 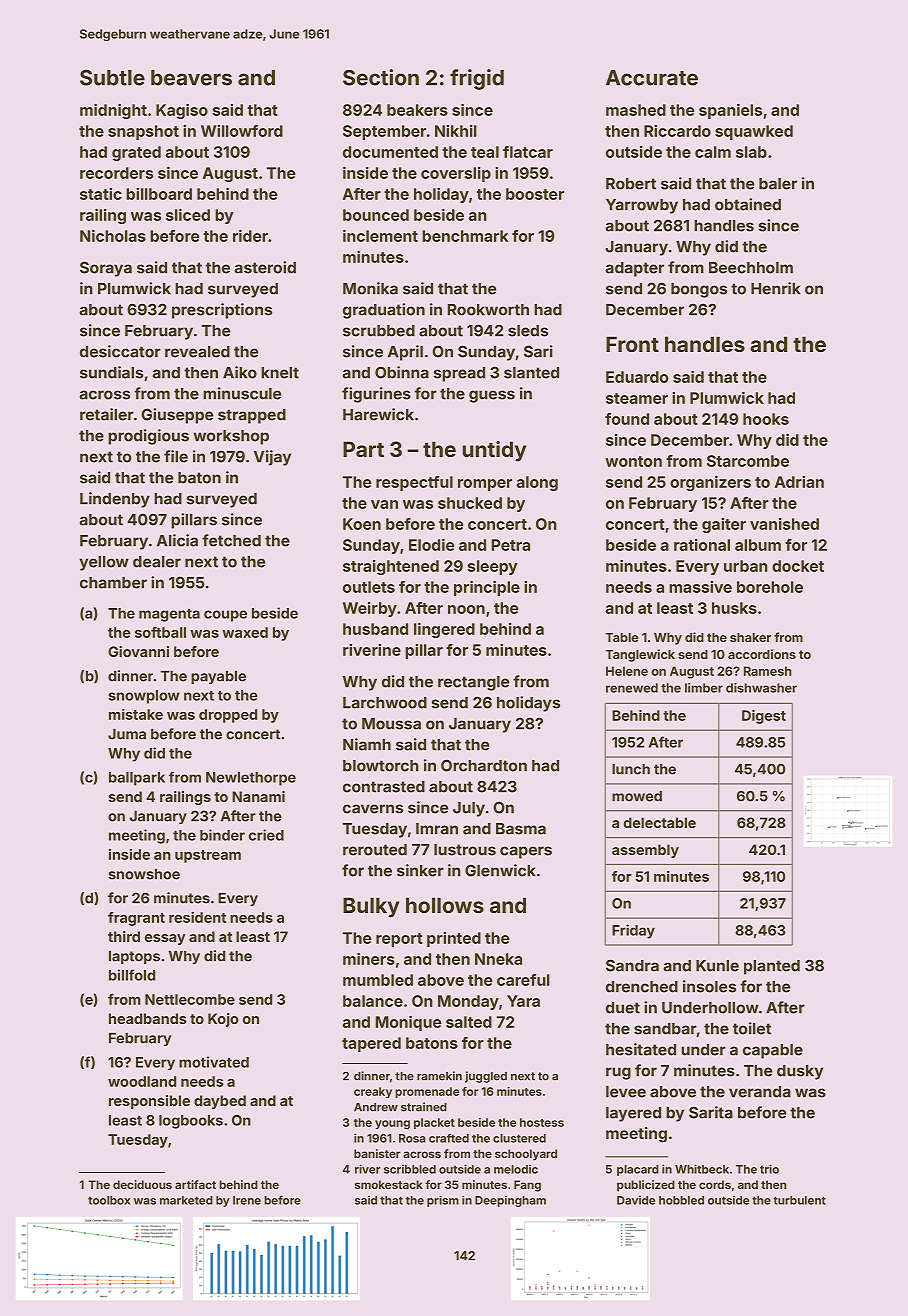 What do you see at coordinates (242, 131) in the screenshot?
I see `Willowford` at bounding box center [242, 131].
